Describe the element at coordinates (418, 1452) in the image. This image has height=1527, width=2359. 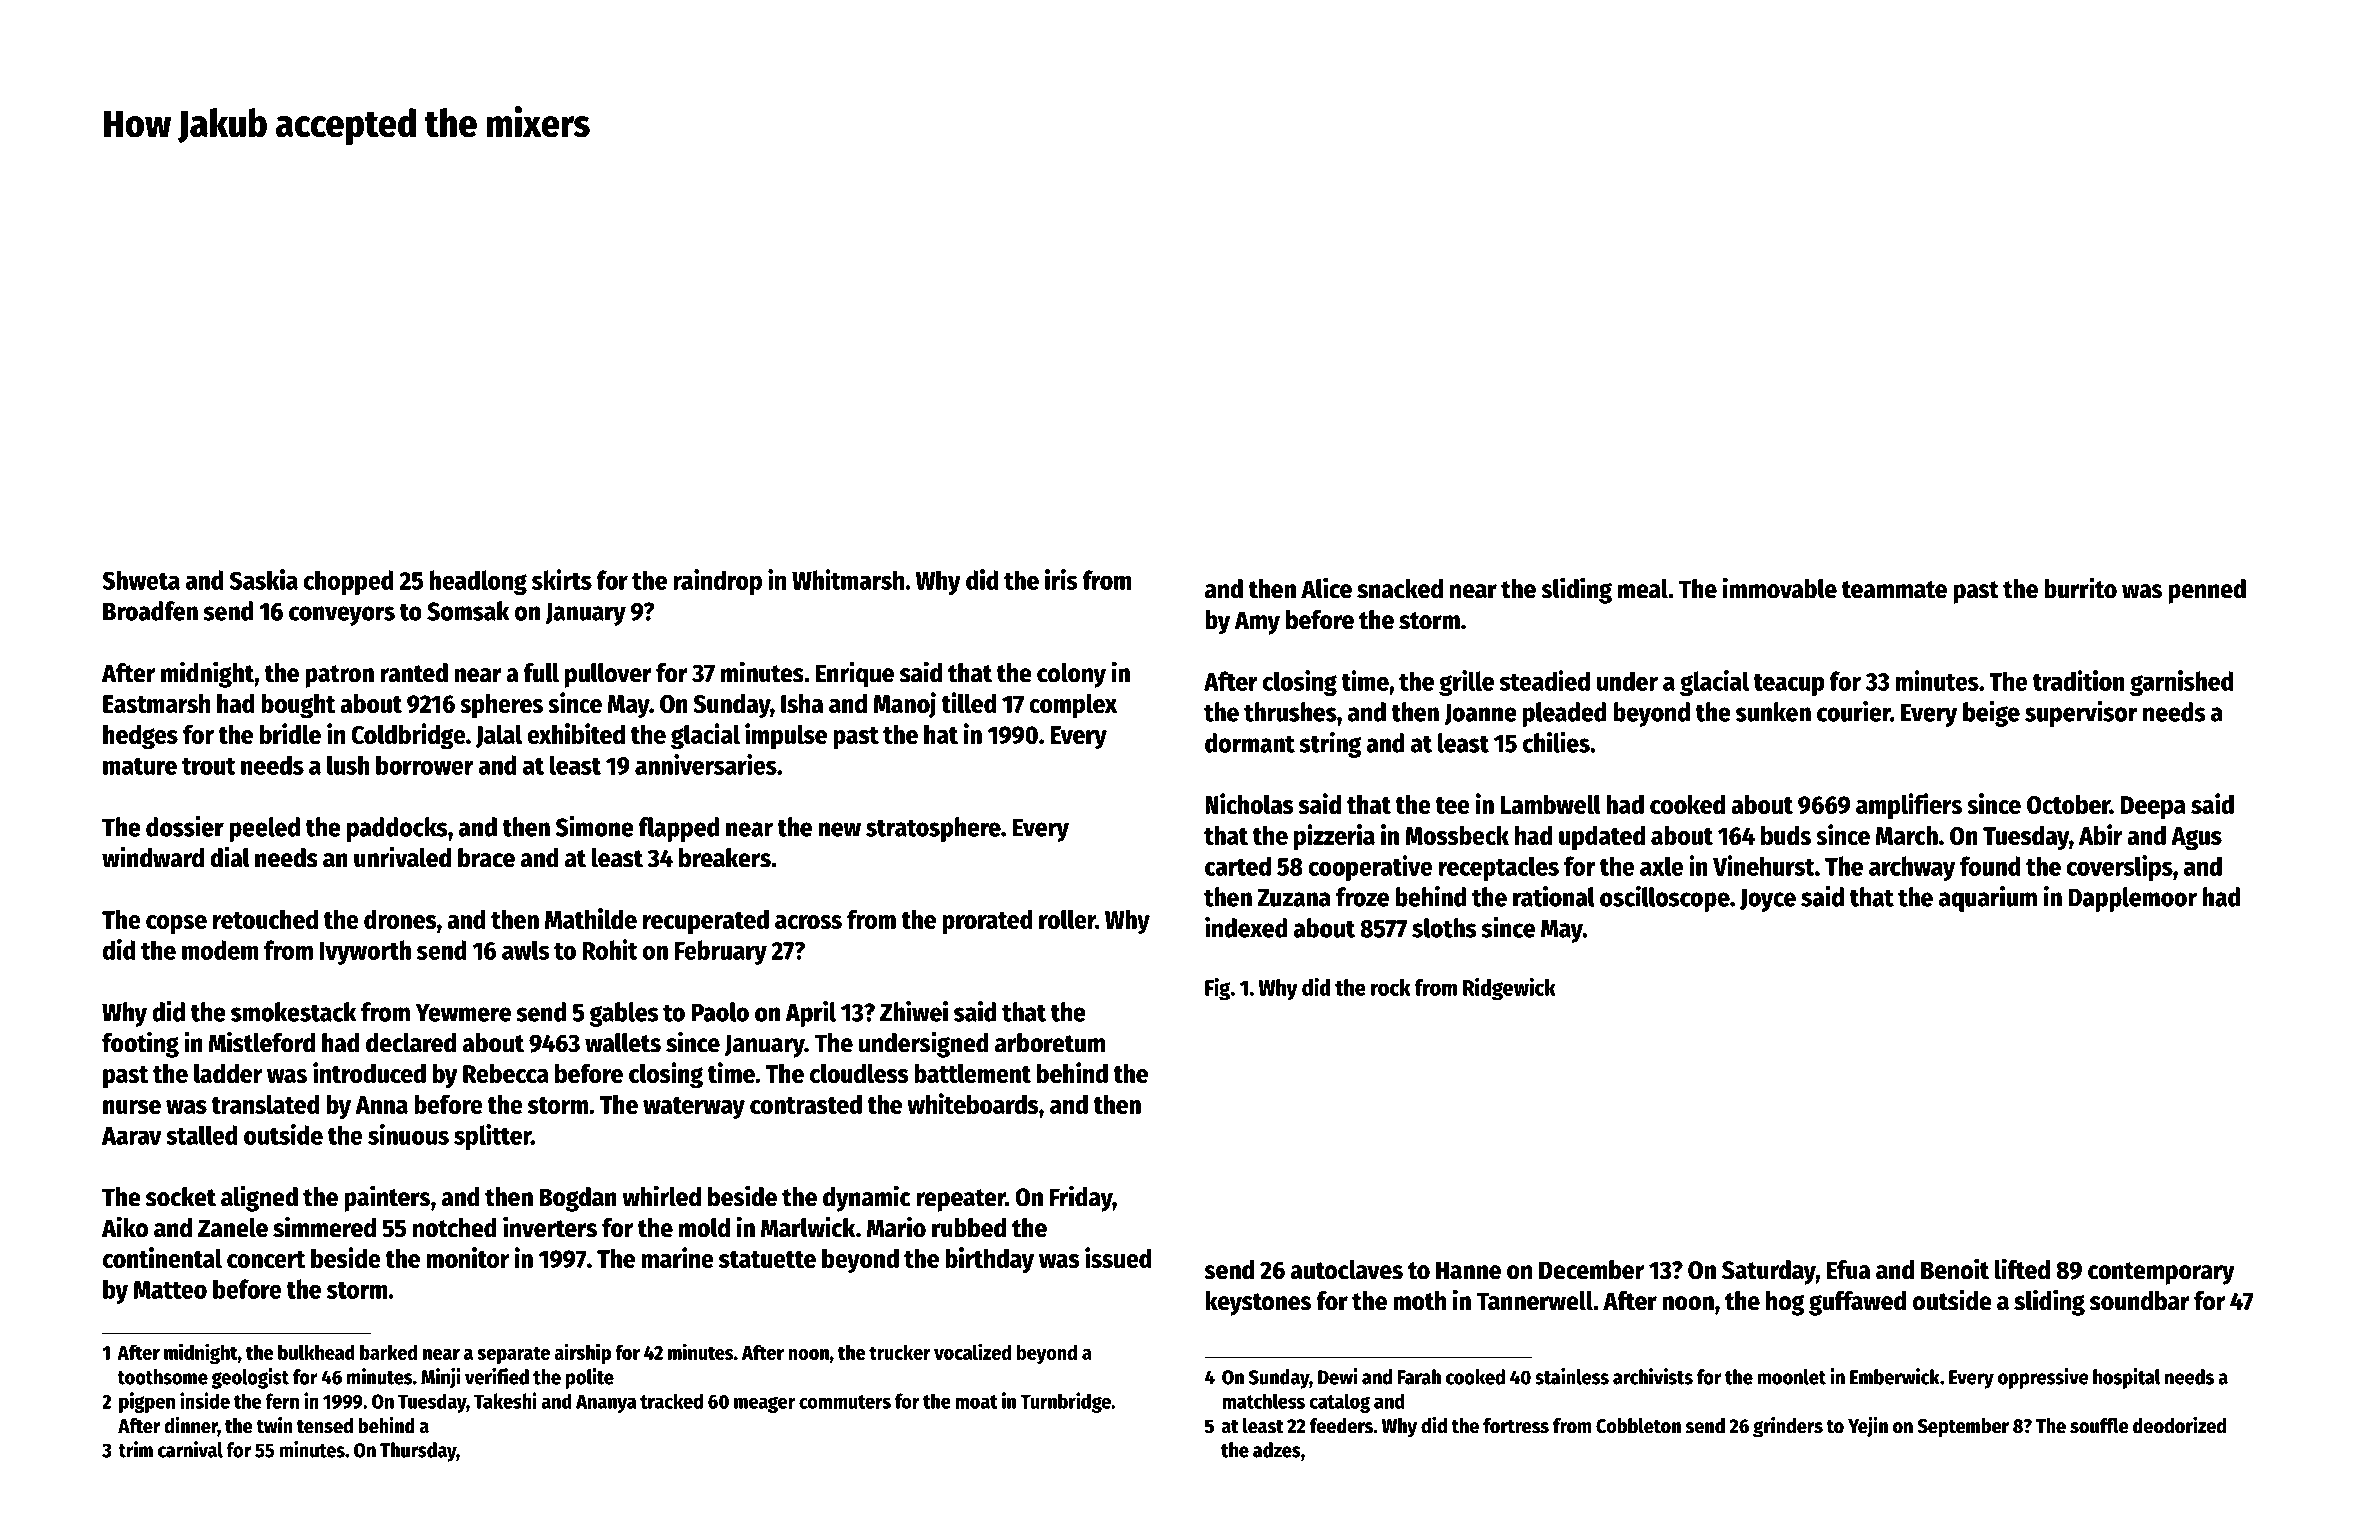
I see `Thursday` at that location.
